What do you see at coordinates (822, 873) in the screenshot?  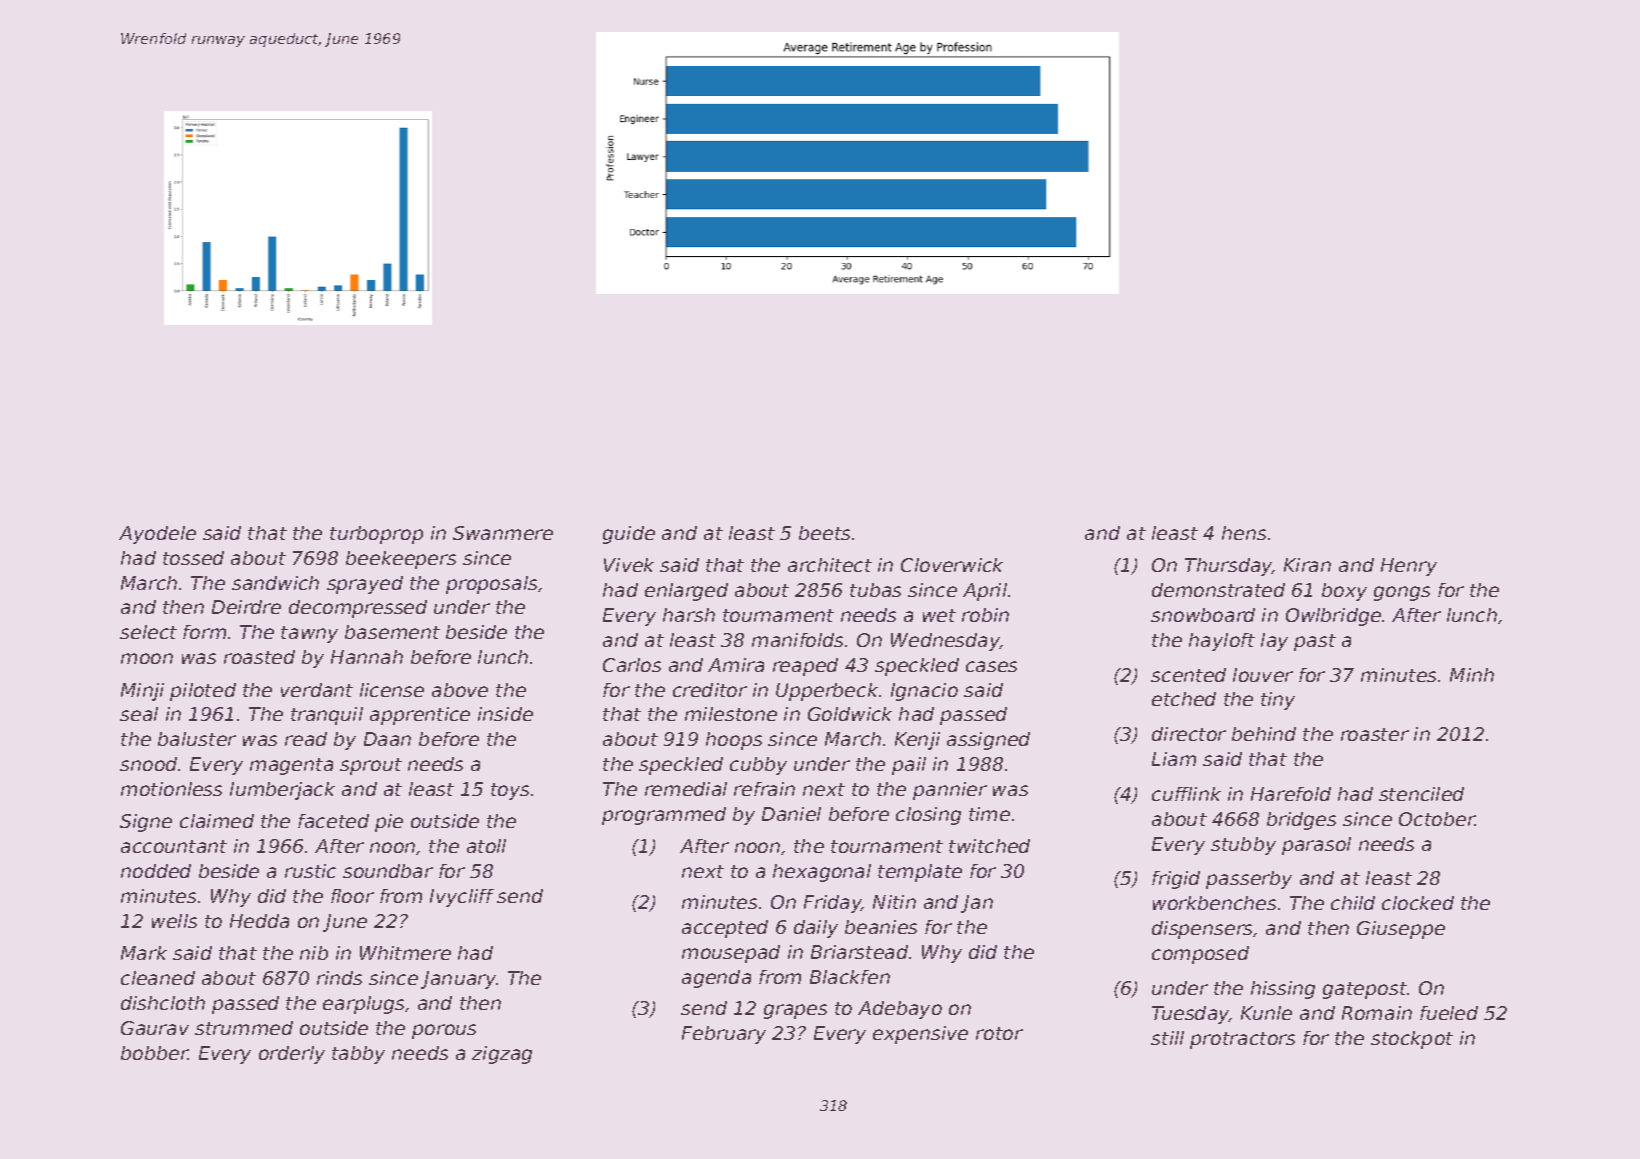 I see `hexagonal` at bounding box center [822, 873].
